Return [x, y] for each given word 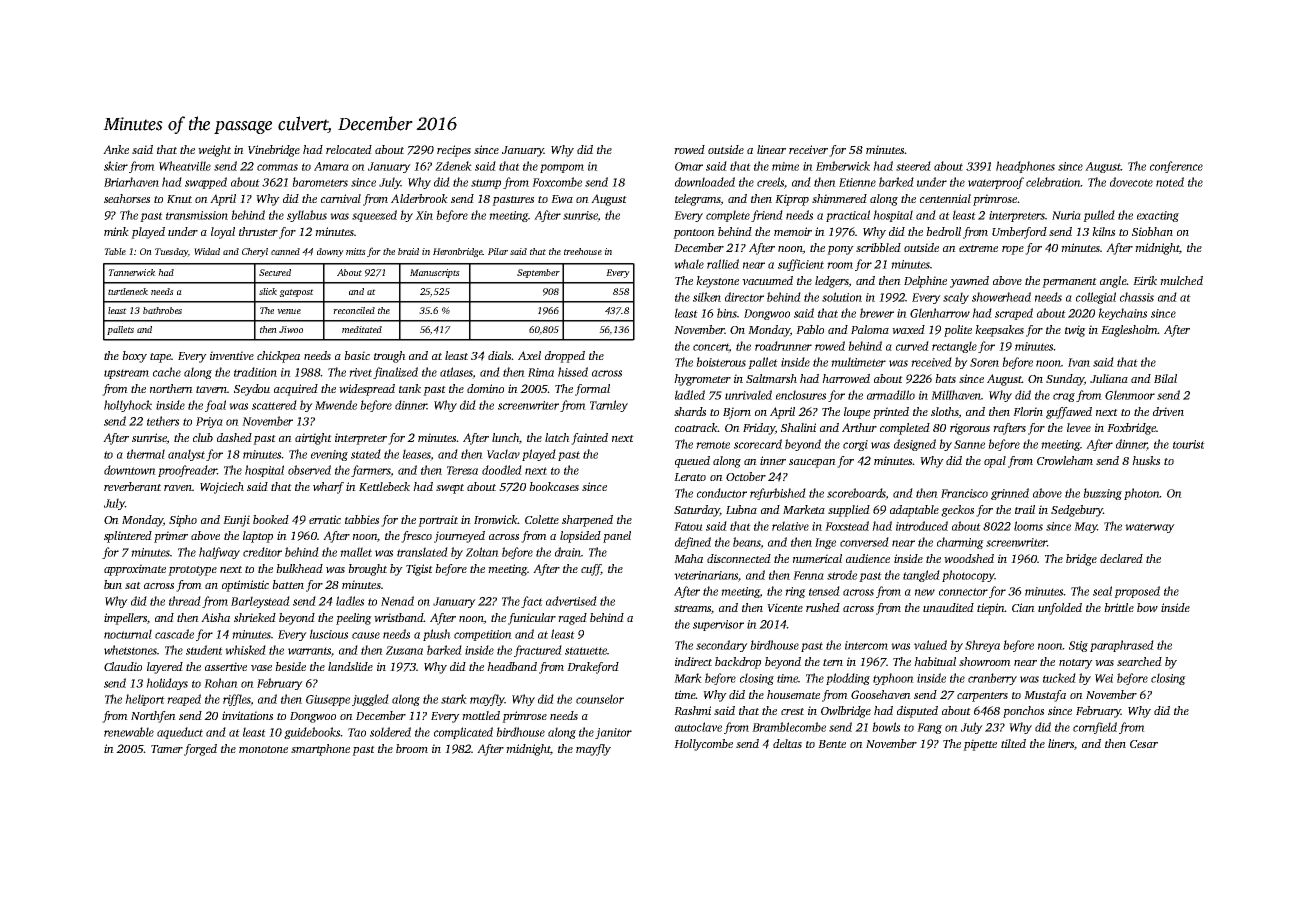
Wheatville [185, 166]
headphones [1025, 167]
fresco [416, 537]
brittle [1119, 607]
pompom [562, 168]
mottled [481, 715]
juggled [370, 700]
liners [1061, 744]
